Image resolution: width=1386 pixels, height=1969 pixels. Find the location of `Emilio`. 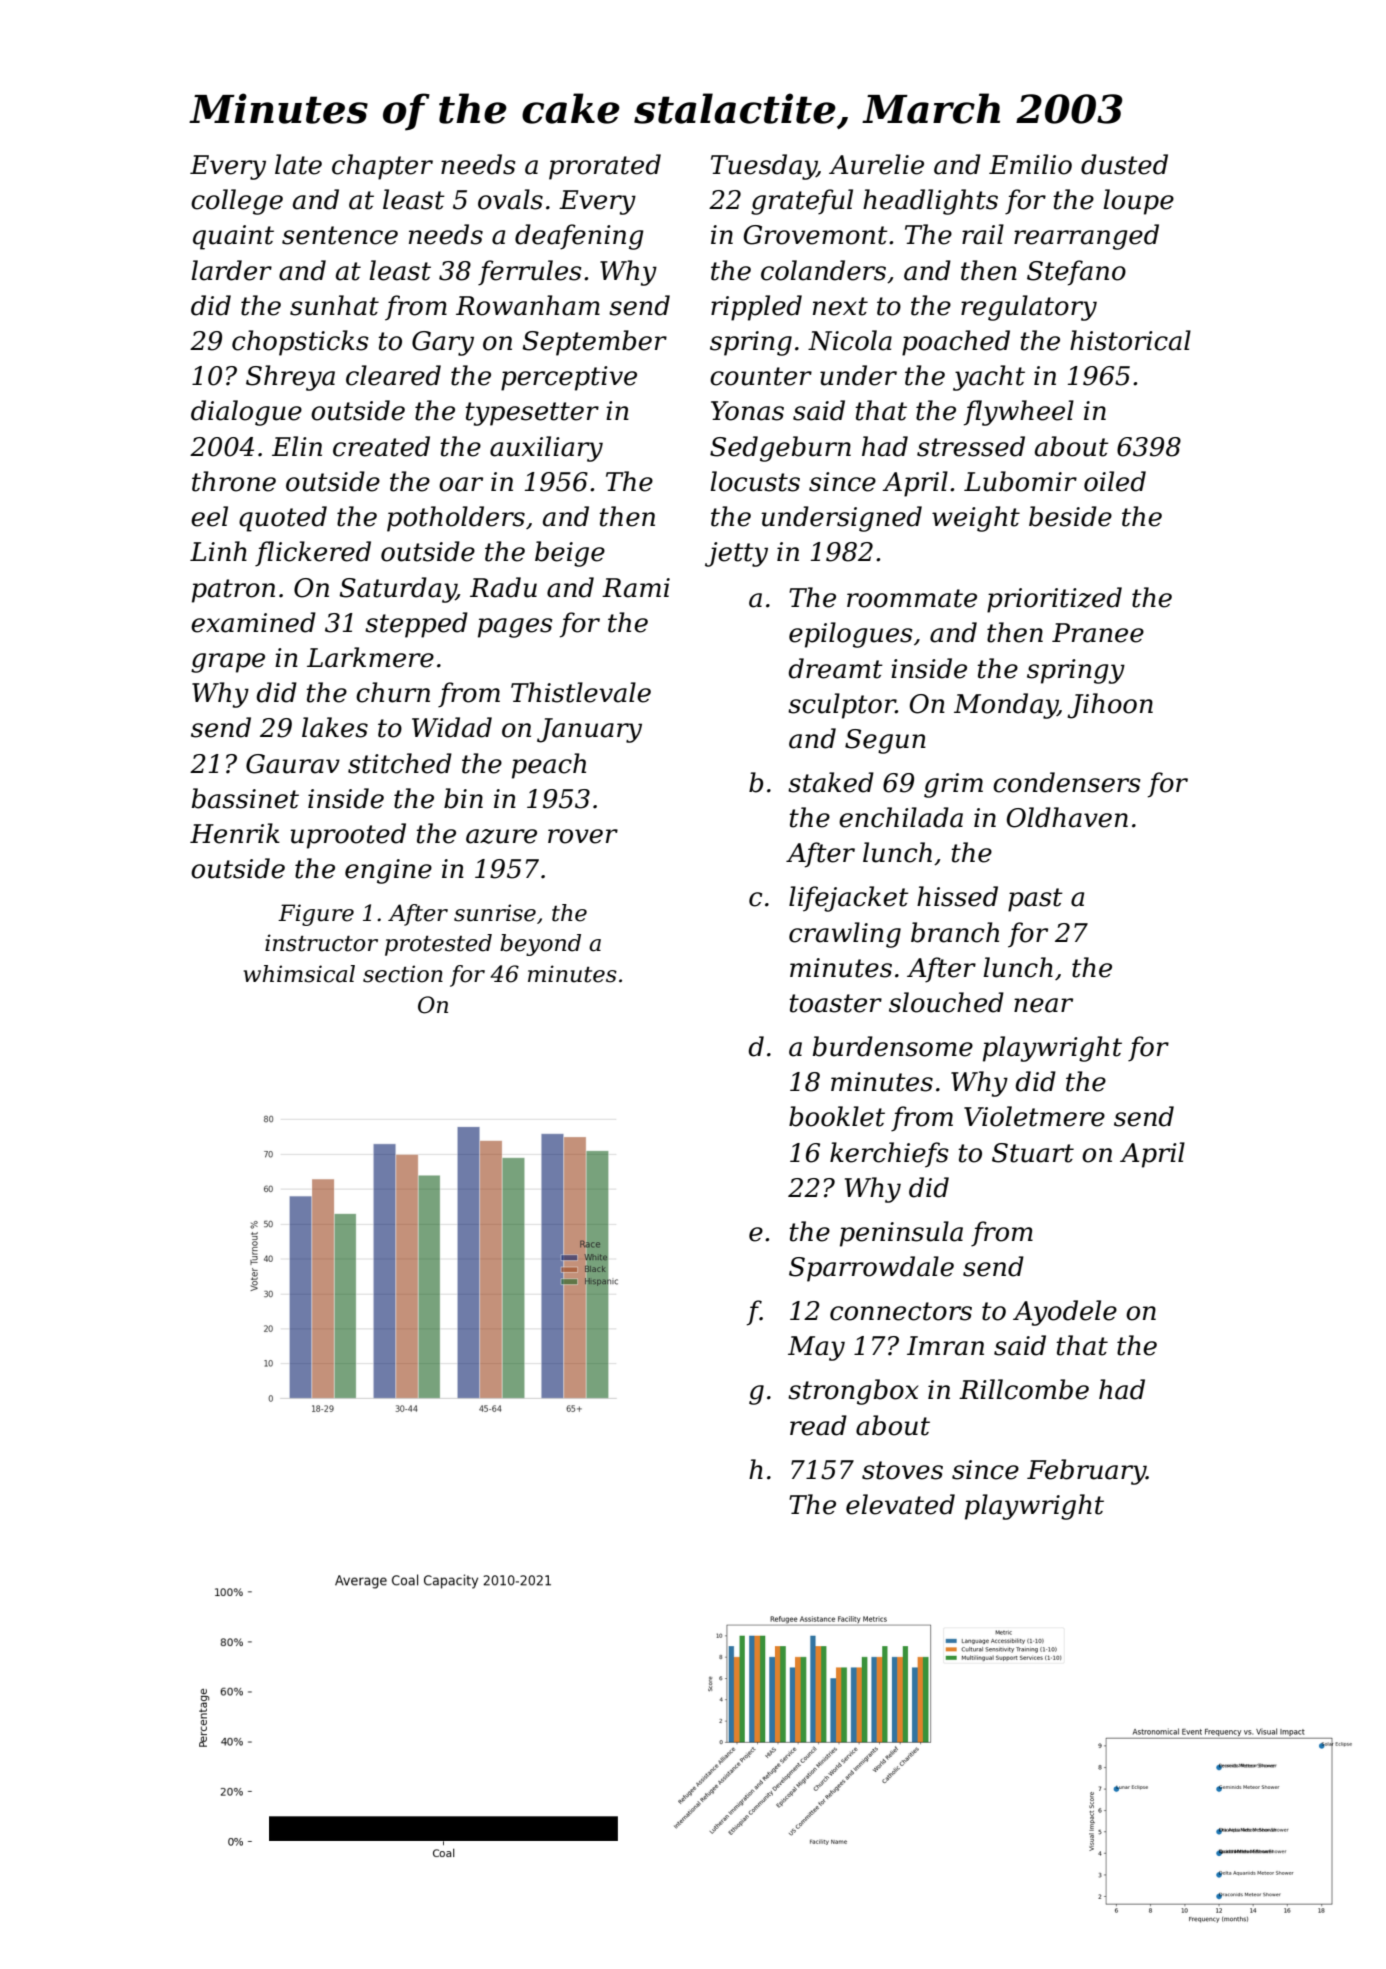

Emilio is located at coordinates (1030, 164).
